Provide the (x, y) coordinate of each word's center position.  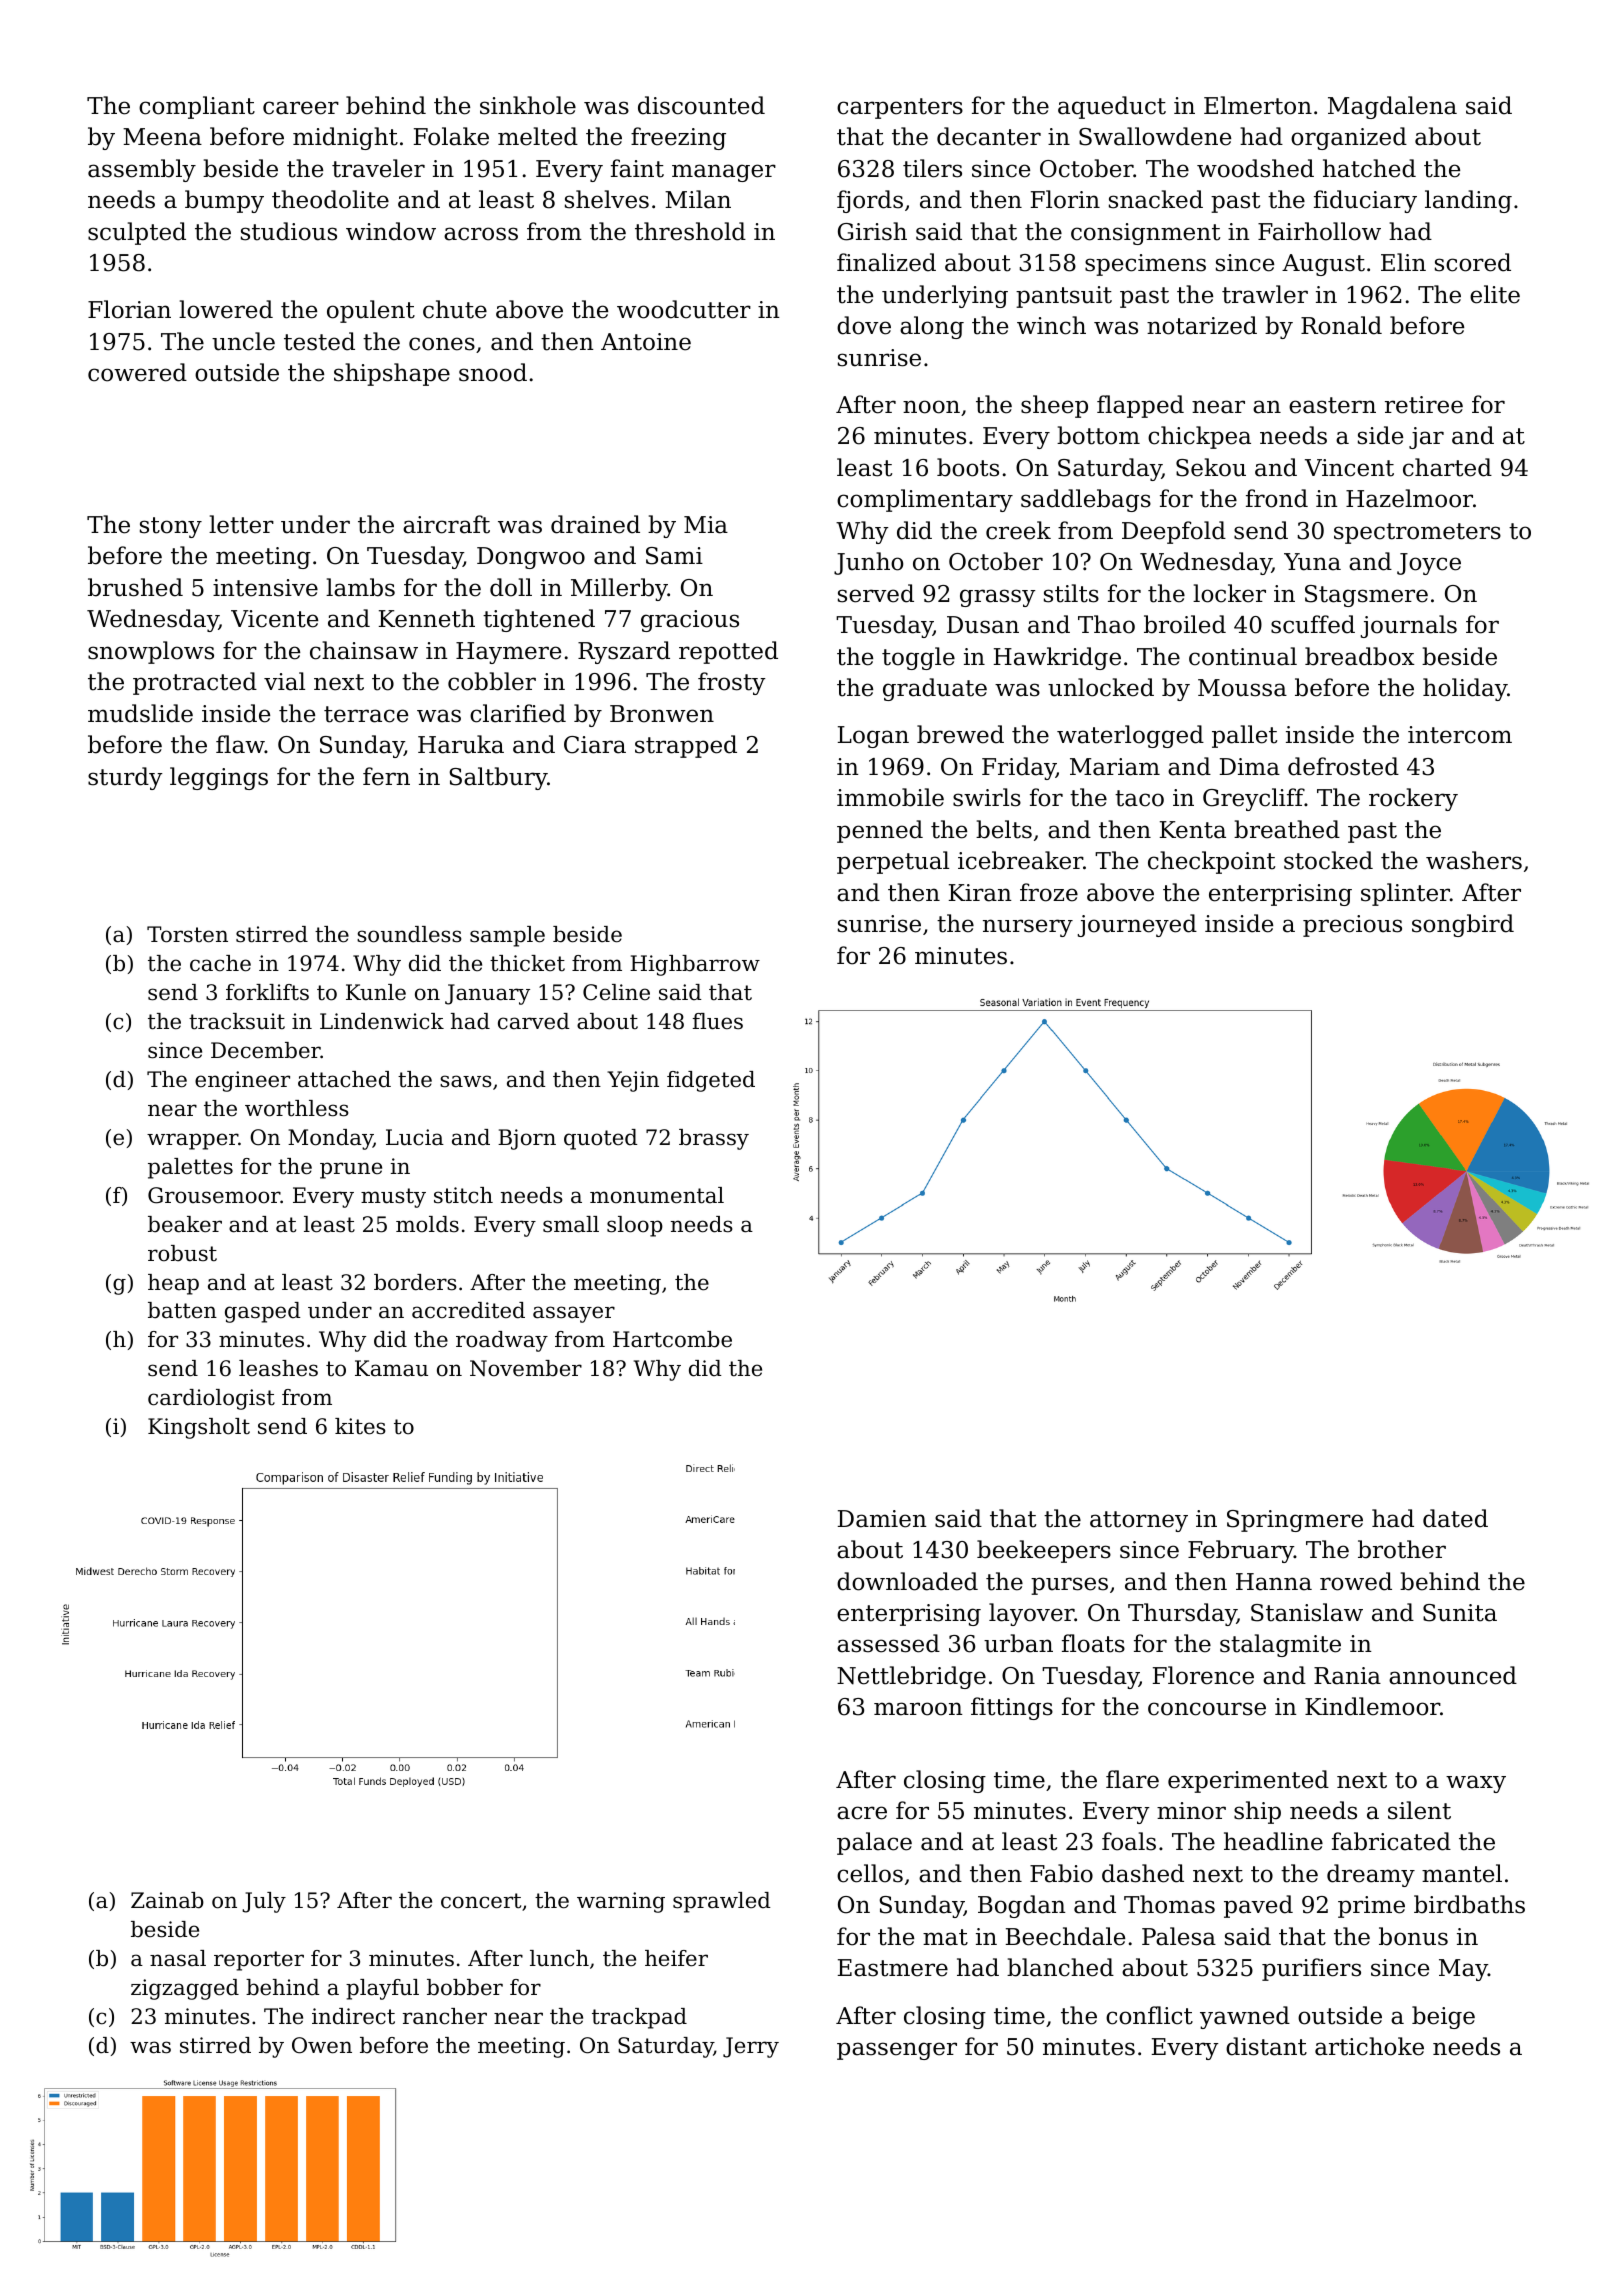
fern (386, 776)
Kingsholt (199, 1428)
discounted (701, 105)
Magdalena (1392, 107)
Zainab (167, 1900)
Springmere (1295, 1521)
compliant (197, 107)
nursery (1028, 928)
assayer (574, 1314)
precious (1352, 926)
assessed (888, 1643)
